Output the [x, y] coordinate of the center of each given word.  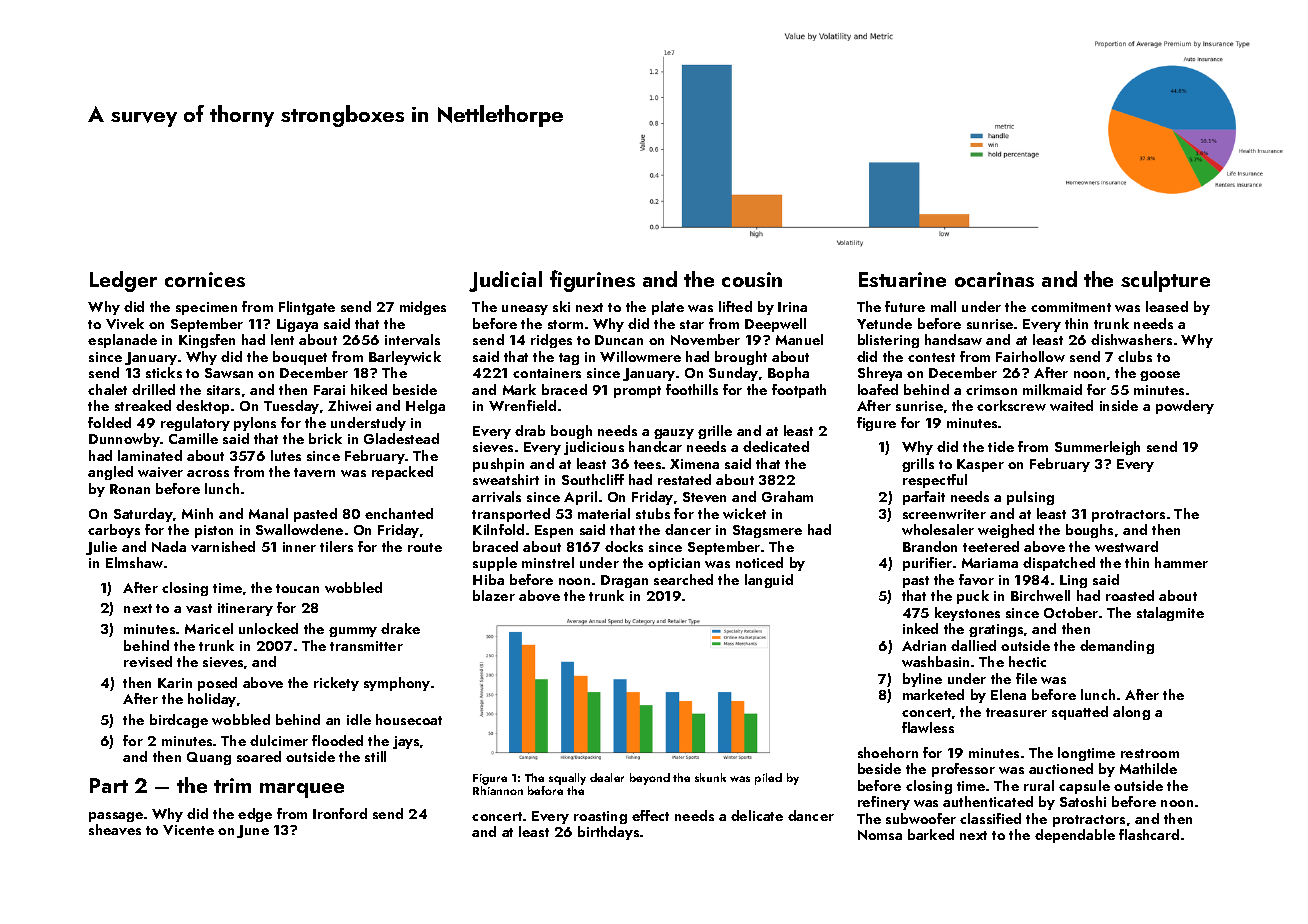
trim [232, 785]
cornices [205, 279]
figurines [592, 281]
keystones [967, 614]
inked [920, 628]
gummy [353, 632]
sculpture [1165, 281]
